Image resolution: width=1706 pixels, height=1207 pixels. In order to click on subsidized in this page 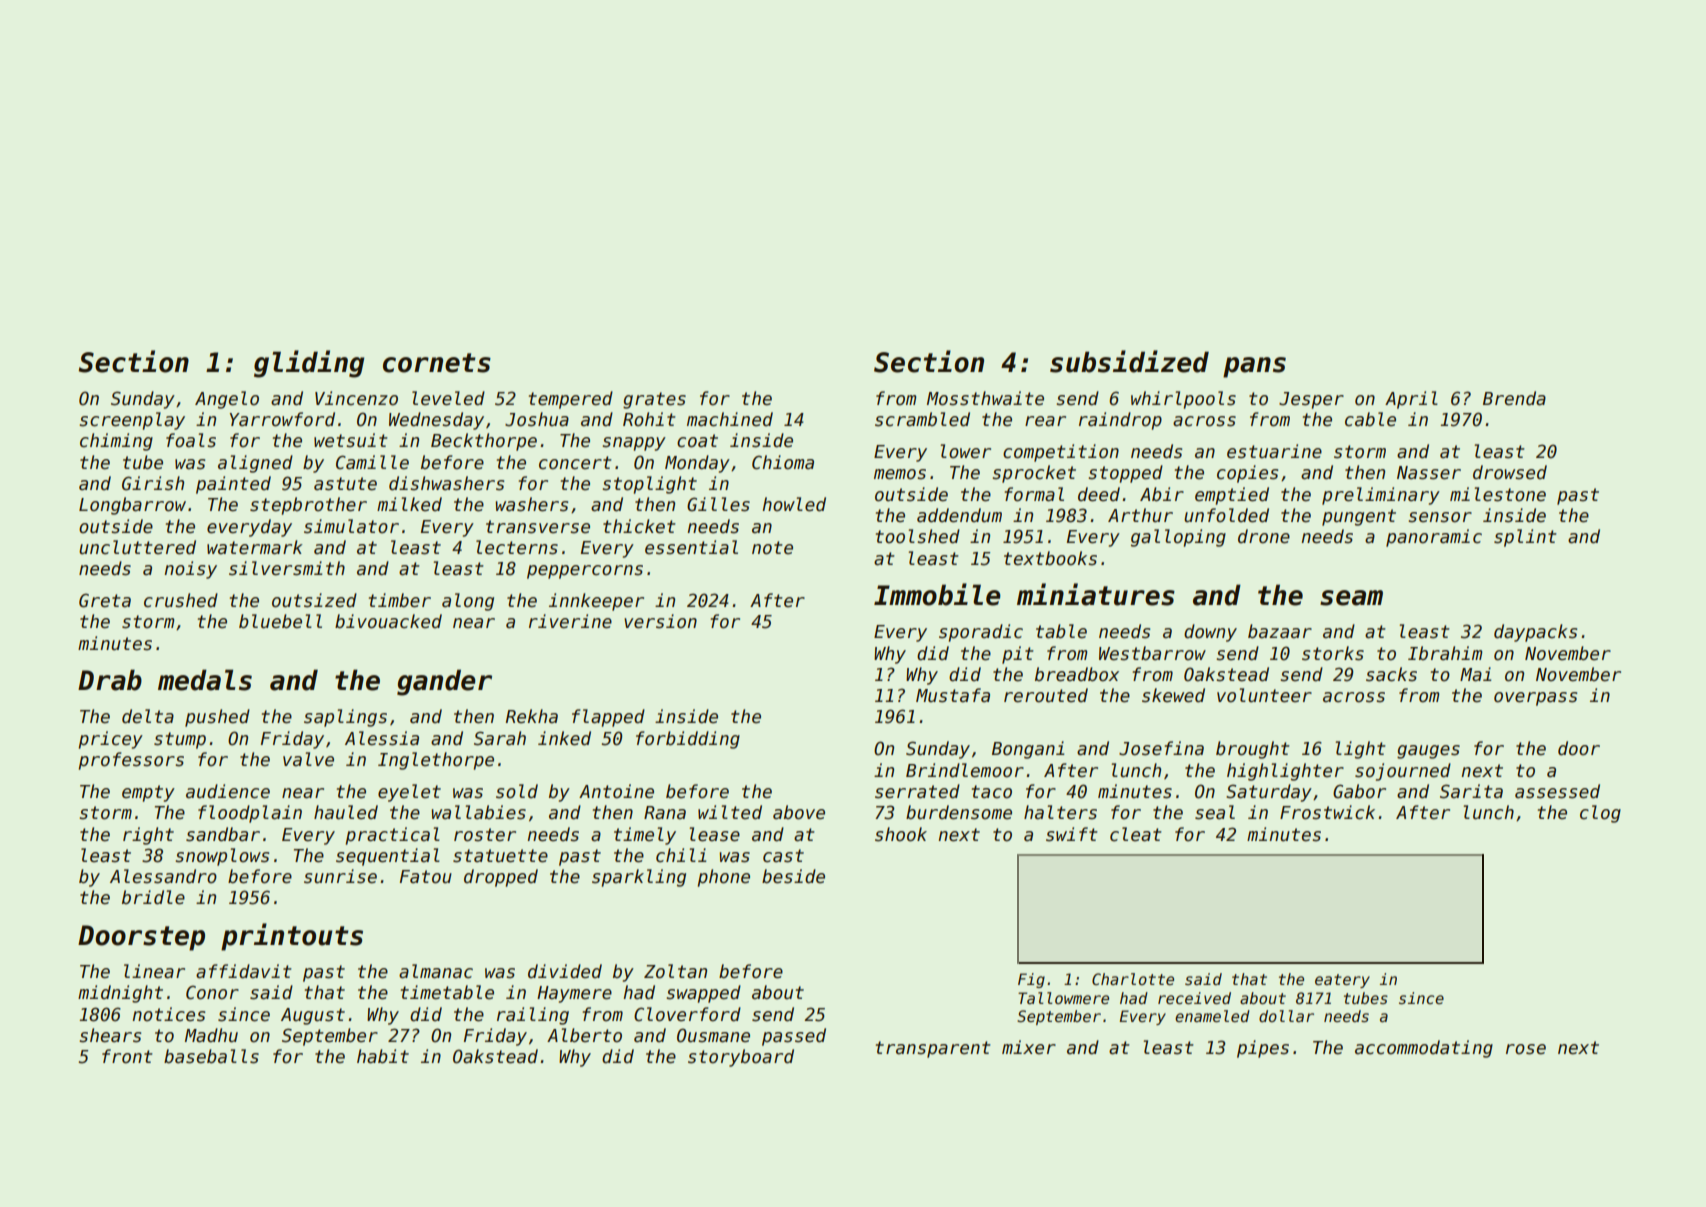, I will do `click(1129, 361)`.
